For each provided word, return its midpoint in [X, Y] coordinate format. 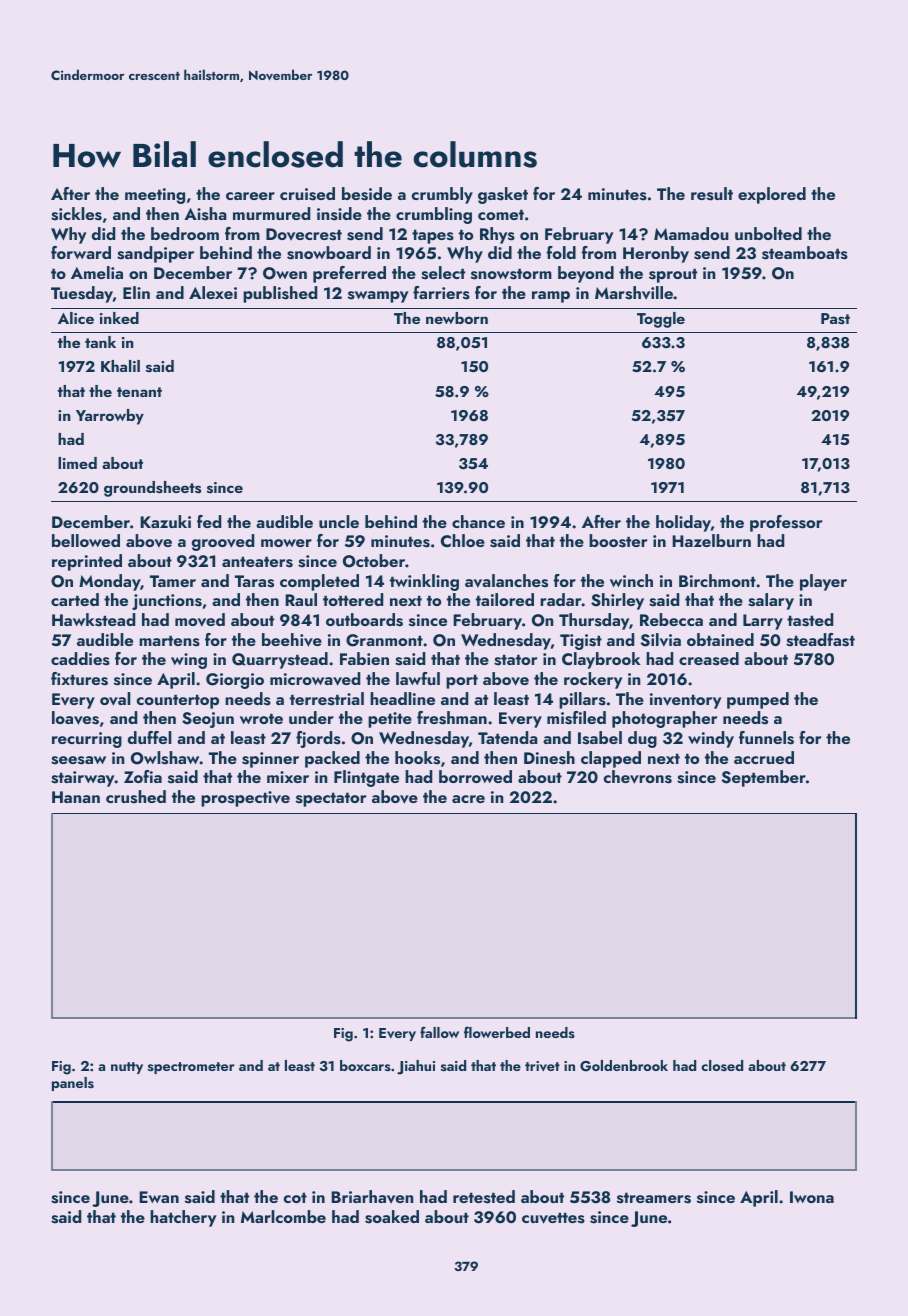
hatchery [183, 1218]
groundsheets [152, 489]
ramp [551, 297]
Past [835, 319]
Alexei [213, 292]
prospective [245, 799]
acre [468, 799]
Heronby [656, 254]
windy [711, 739]
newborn [457, 318]
